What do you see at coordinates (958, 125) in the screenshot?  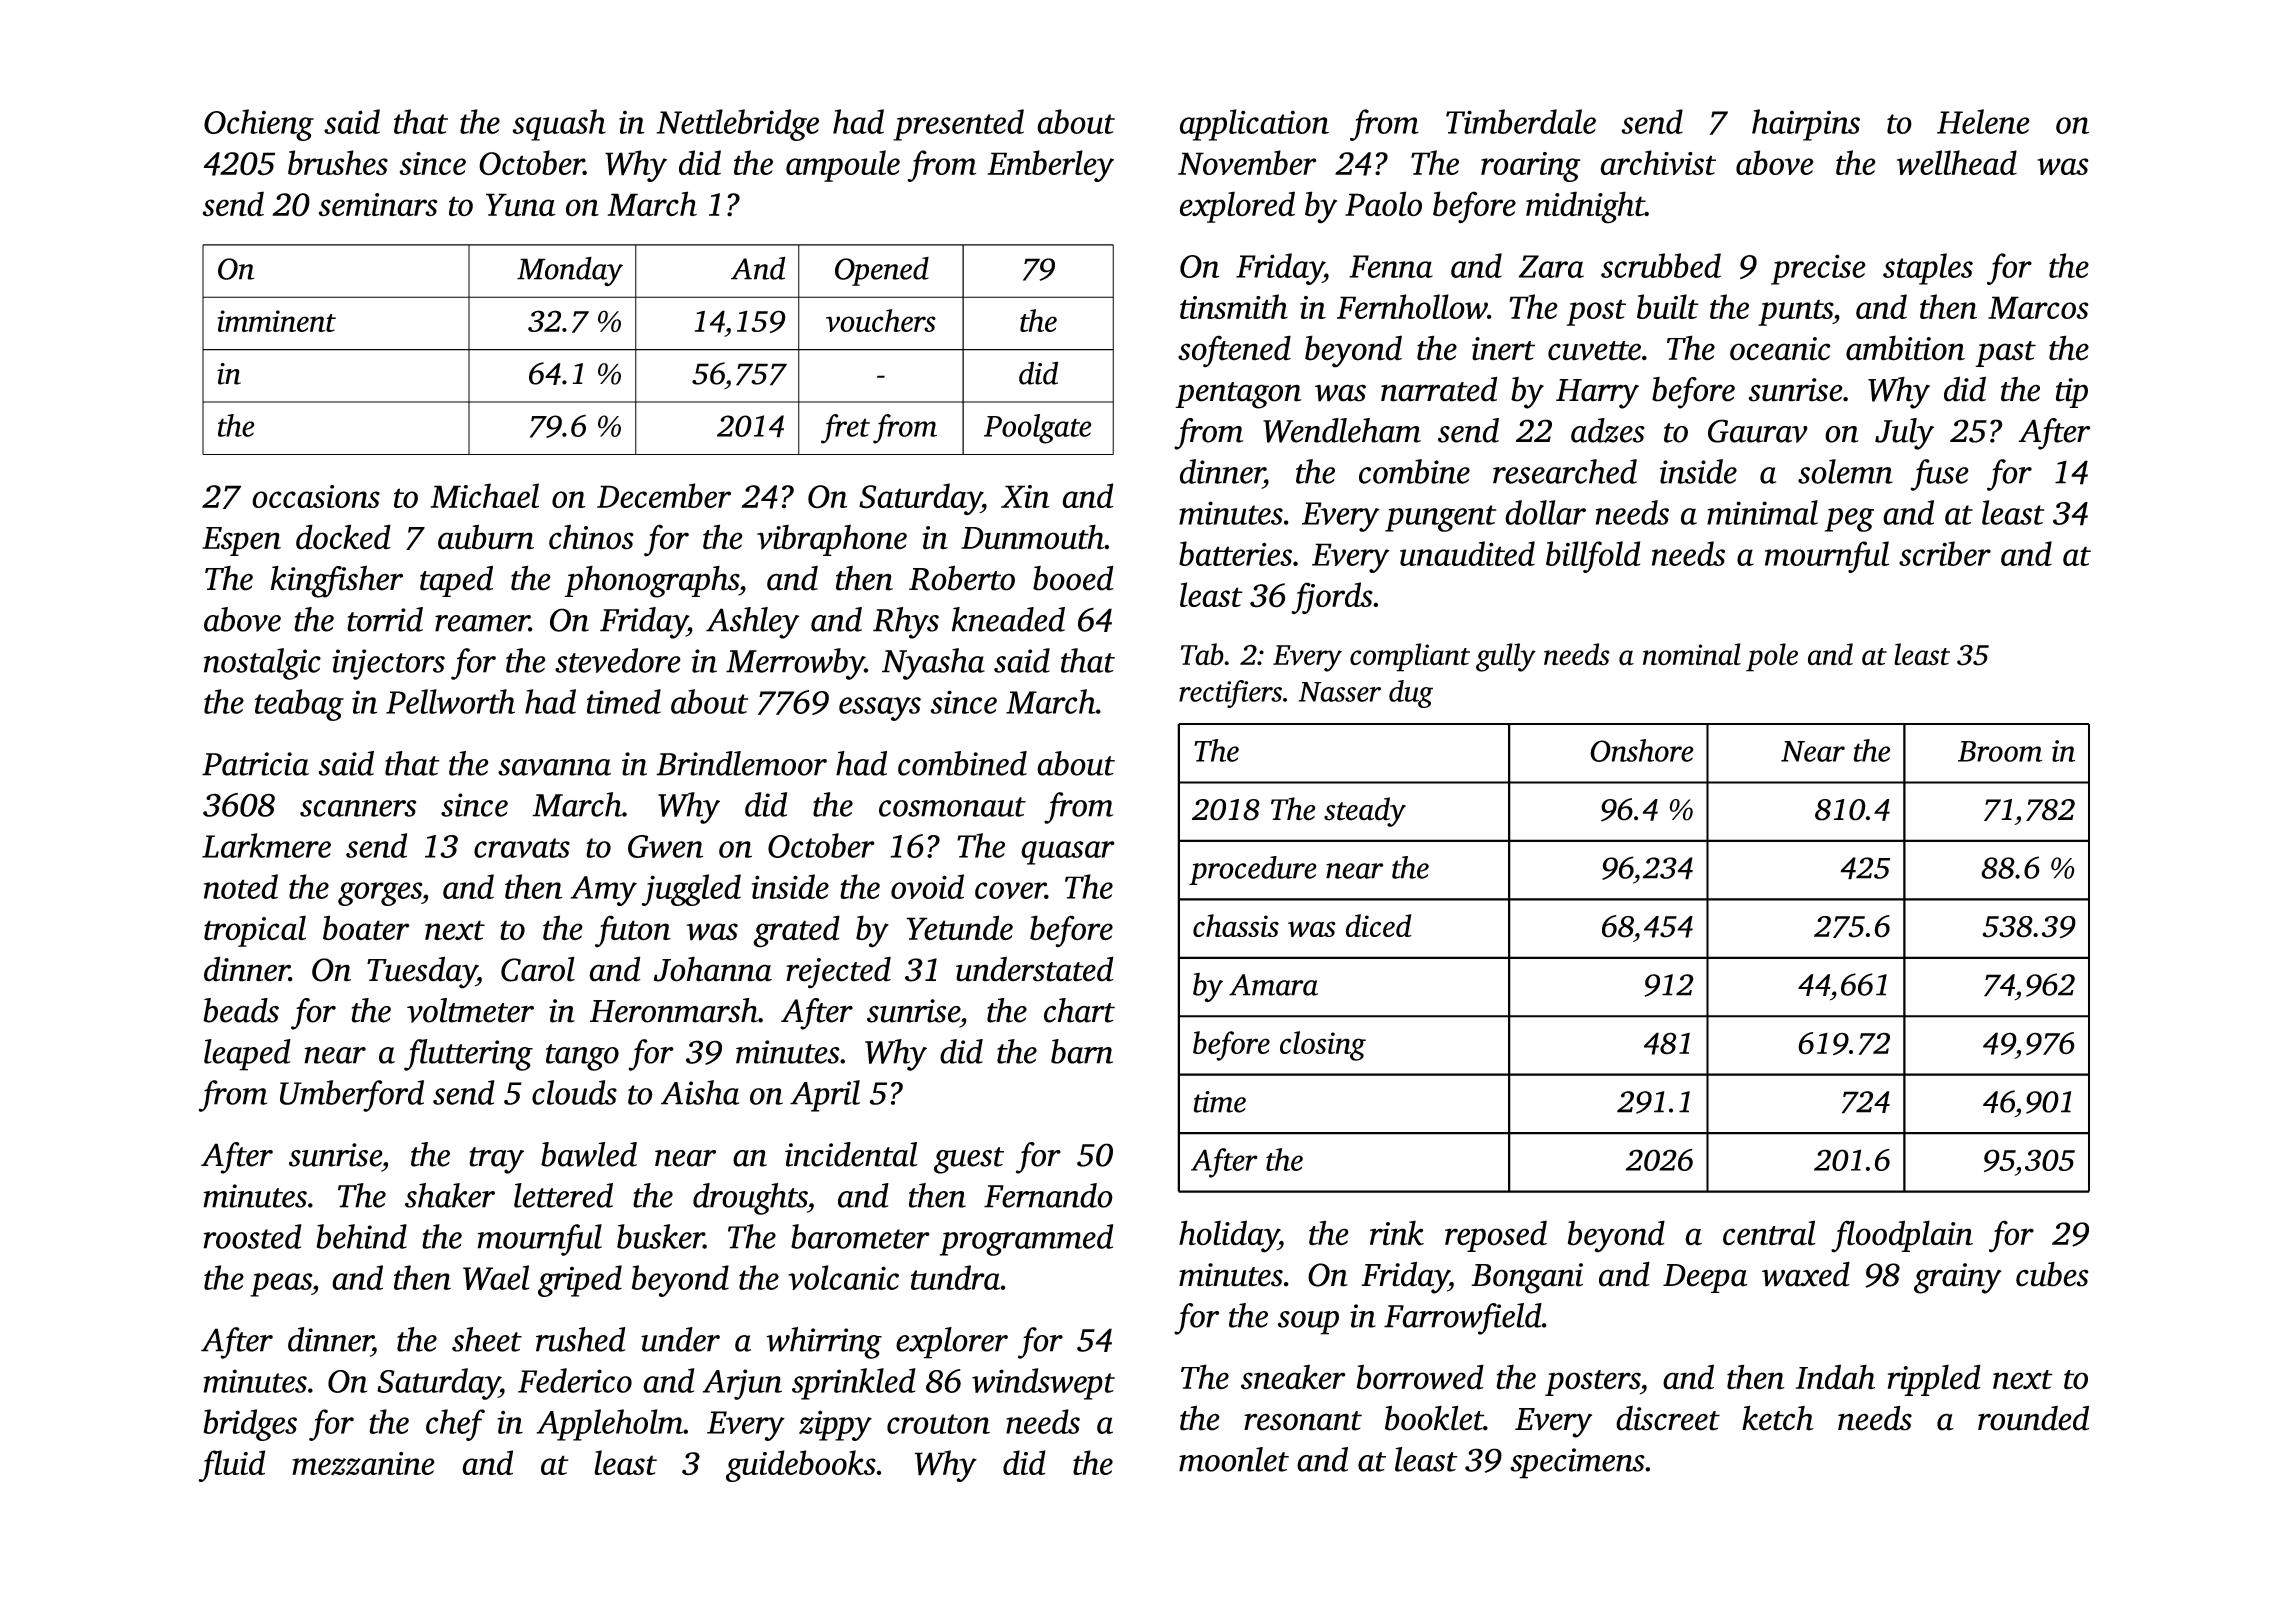 I see `presented` at bounding box center [958, 125].
